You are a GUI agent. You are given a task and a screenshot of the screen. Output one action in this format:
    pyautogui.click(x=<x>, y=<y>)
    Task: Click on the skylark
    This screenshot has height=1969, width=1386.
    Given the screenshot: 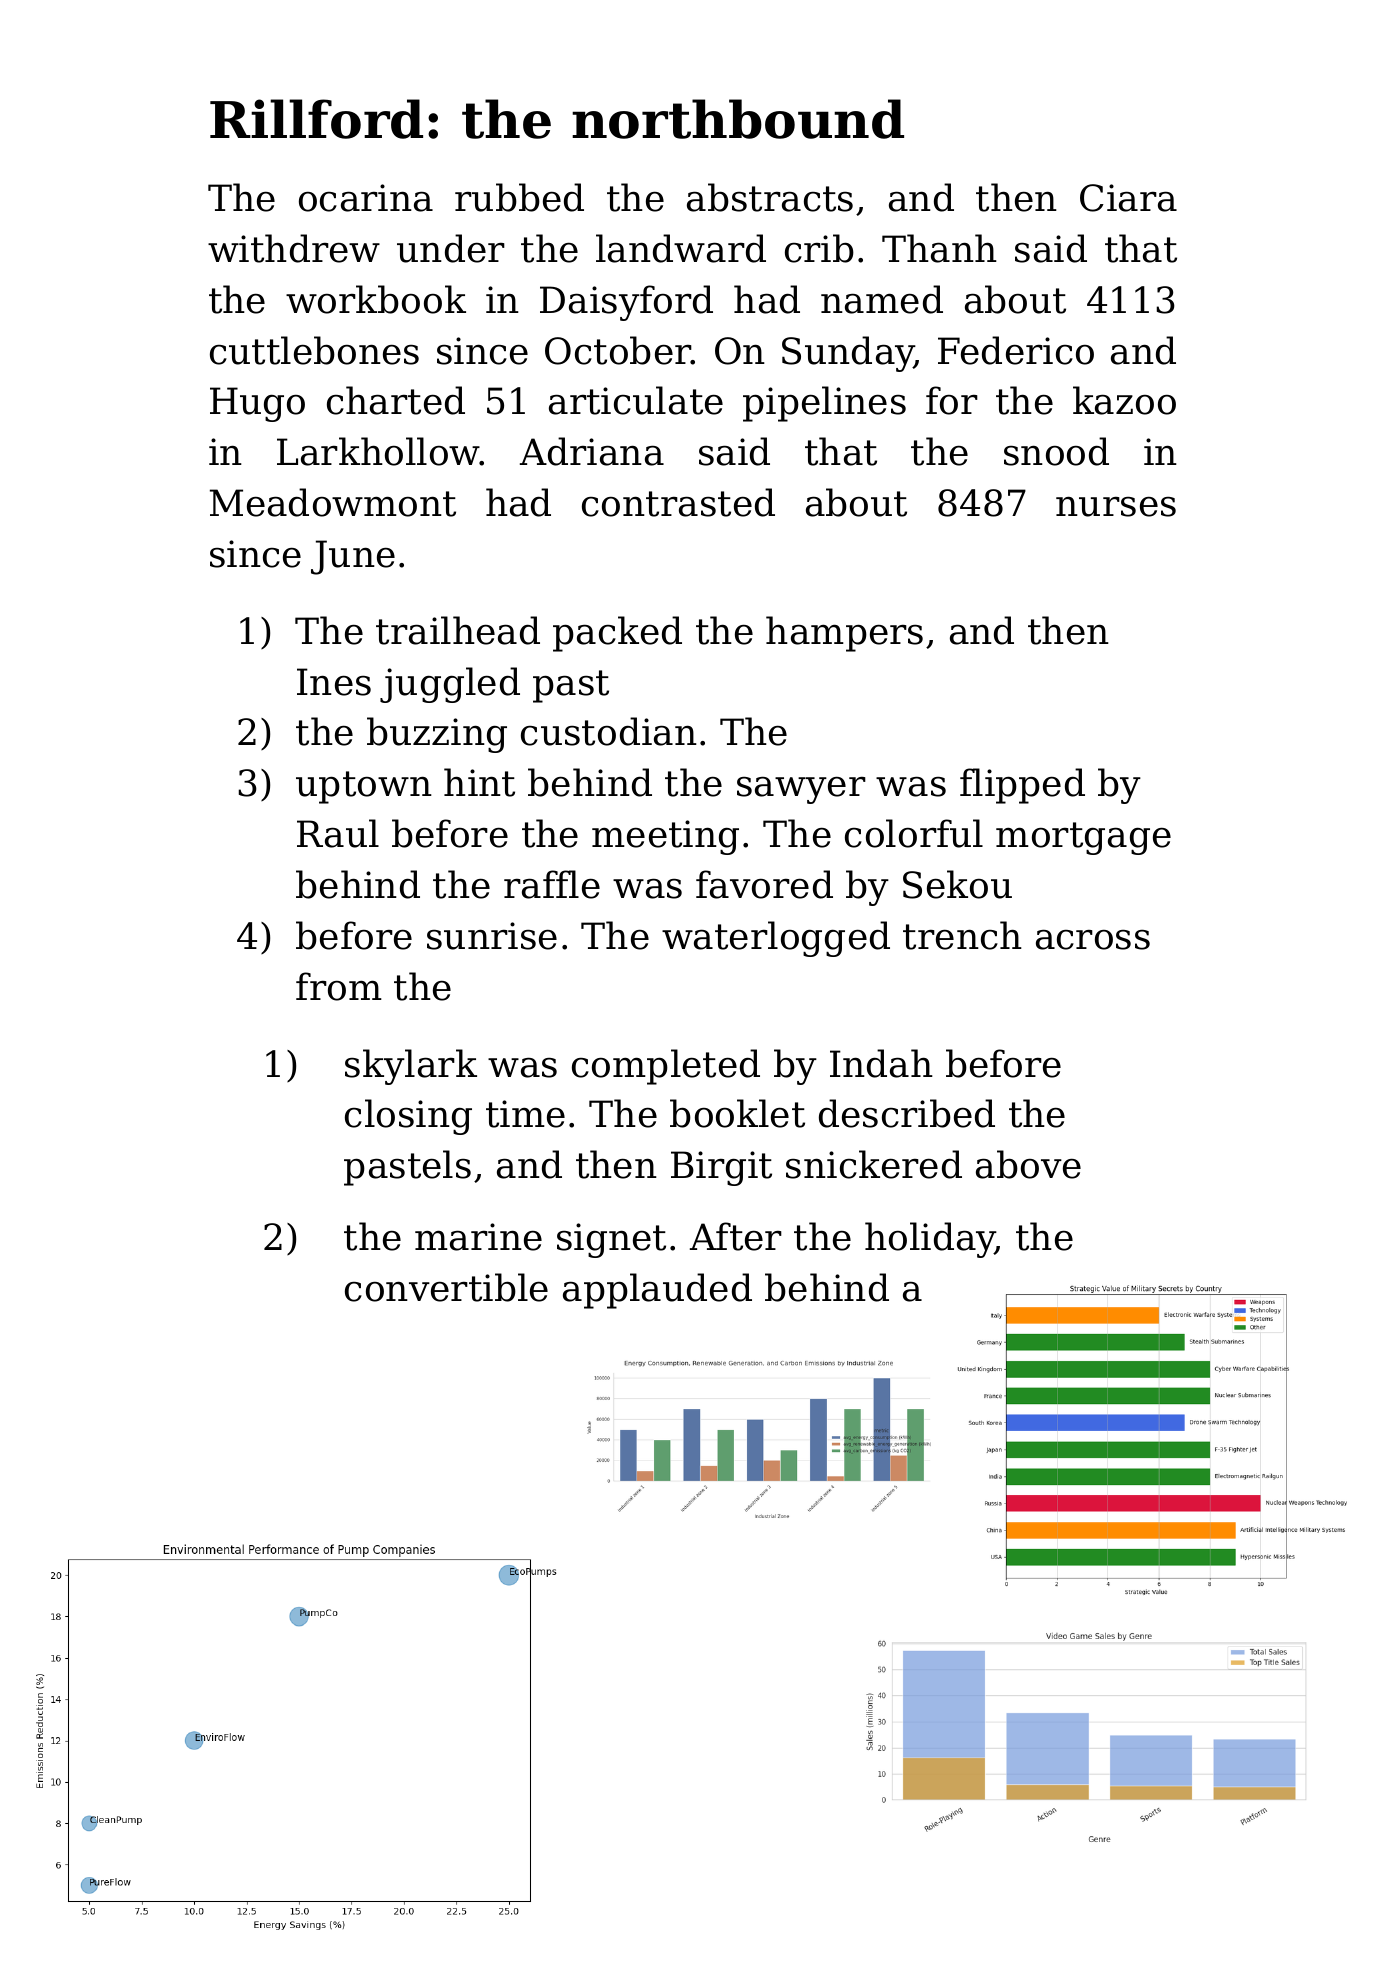 What is the action you would take?
    pyautogui.click(x=411, y=1067)
